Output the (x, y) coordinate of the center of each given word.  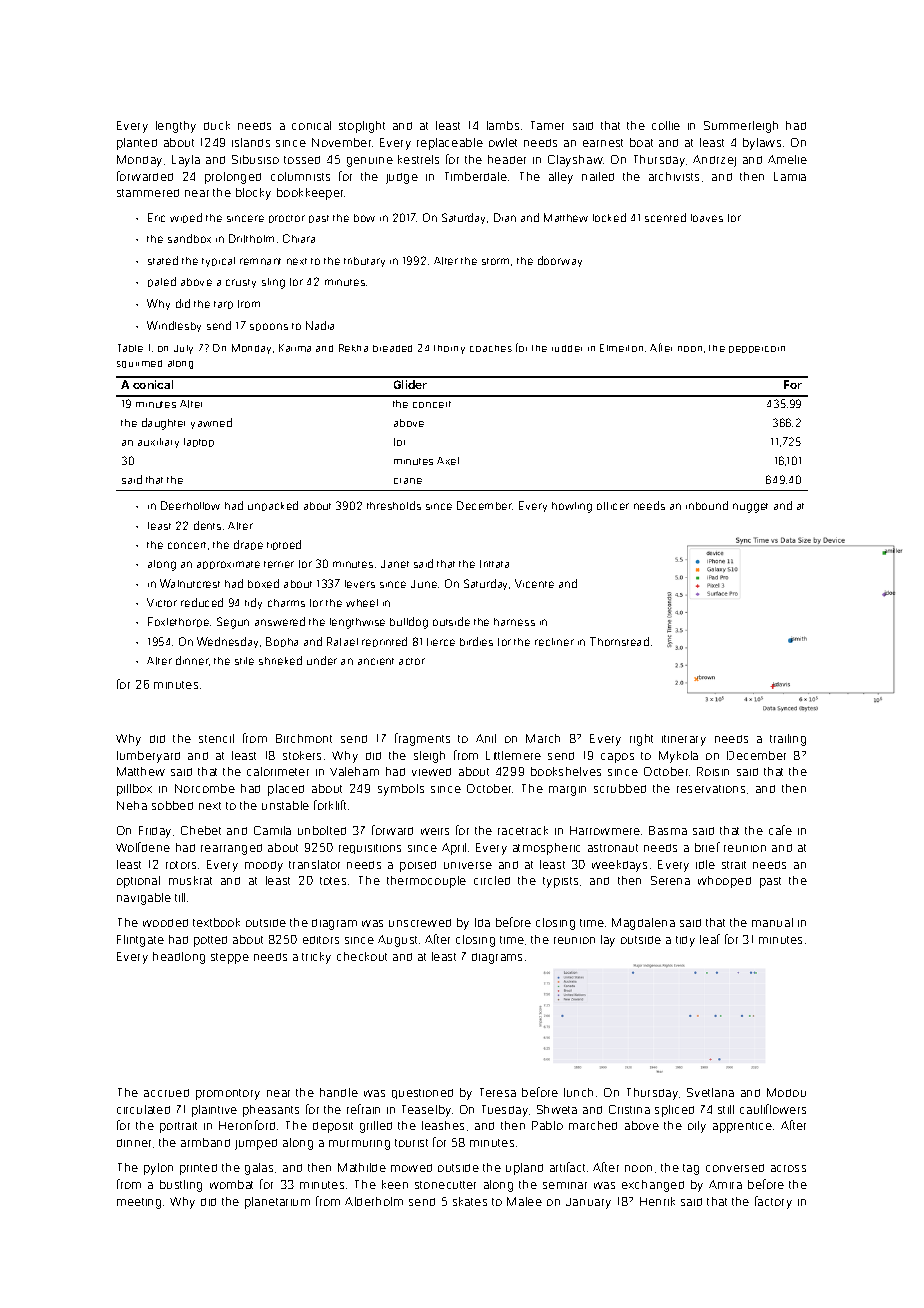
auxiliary (158, 443)
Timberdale (476, 176)
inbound (707, 505)
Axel (448, 461)
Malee (524, 1201)
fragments (422, 739)
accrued (166, 1093)
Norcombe (205, 788)
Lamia (790, 176)
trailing (788, 740)
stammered (148, 193)
